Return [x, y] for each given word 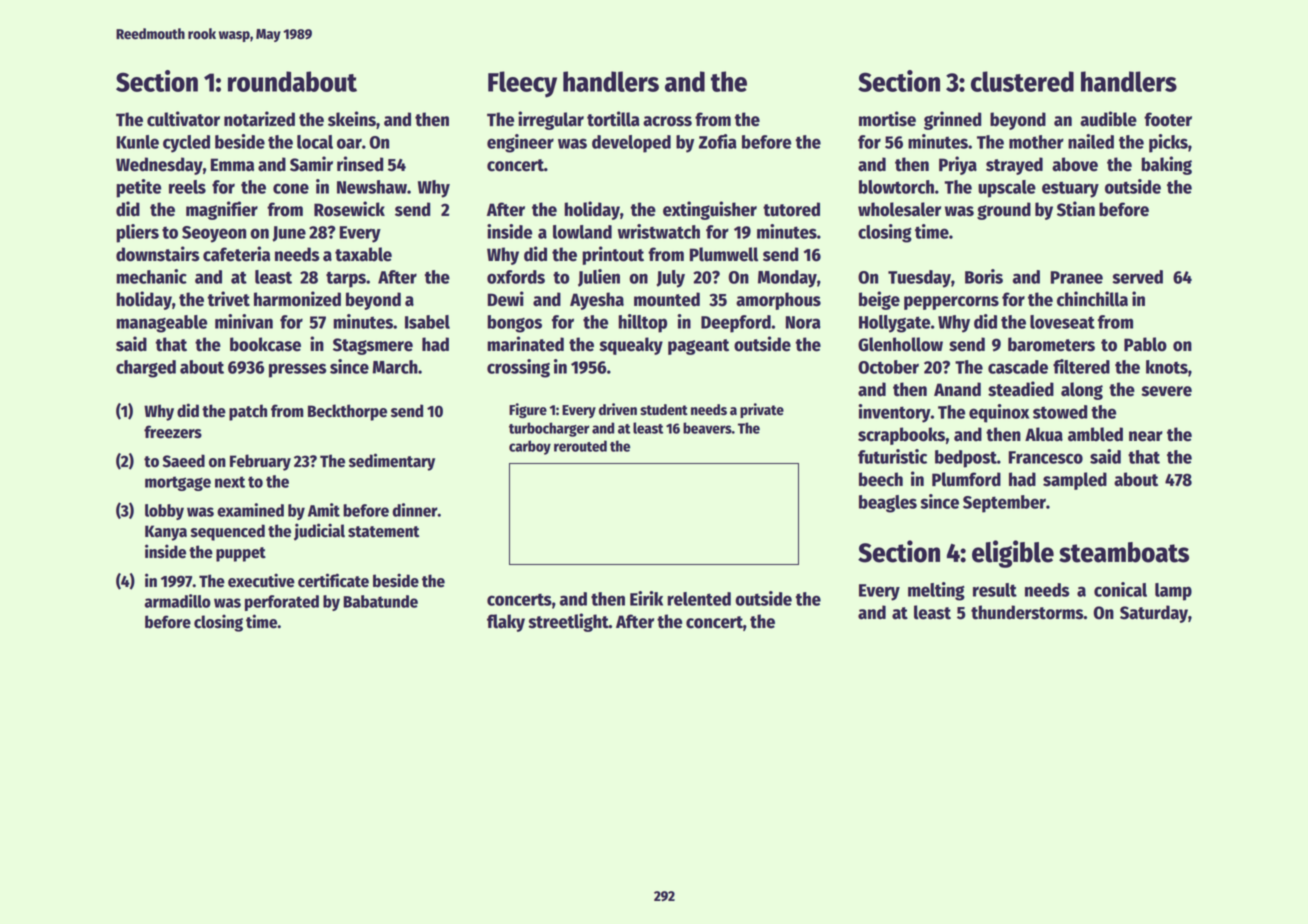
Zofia [718, 141]
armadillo [178, 601]
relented [699, 599]
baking [1166, 165]
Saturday [1154, 614]
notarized [259, 119]
